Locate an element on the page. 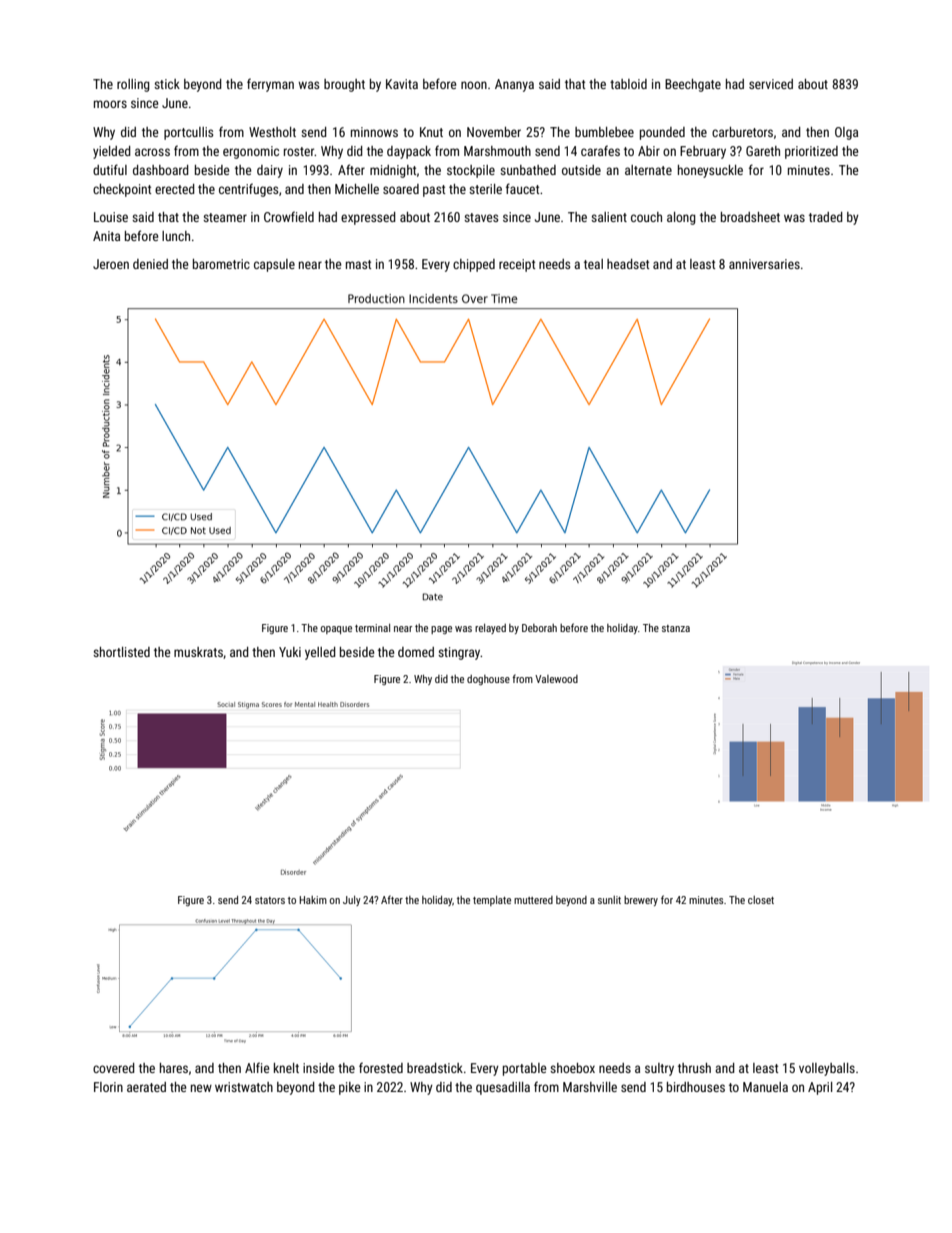 This image has height=1233, width=952. stanza is located at coordinates (676, 628).
